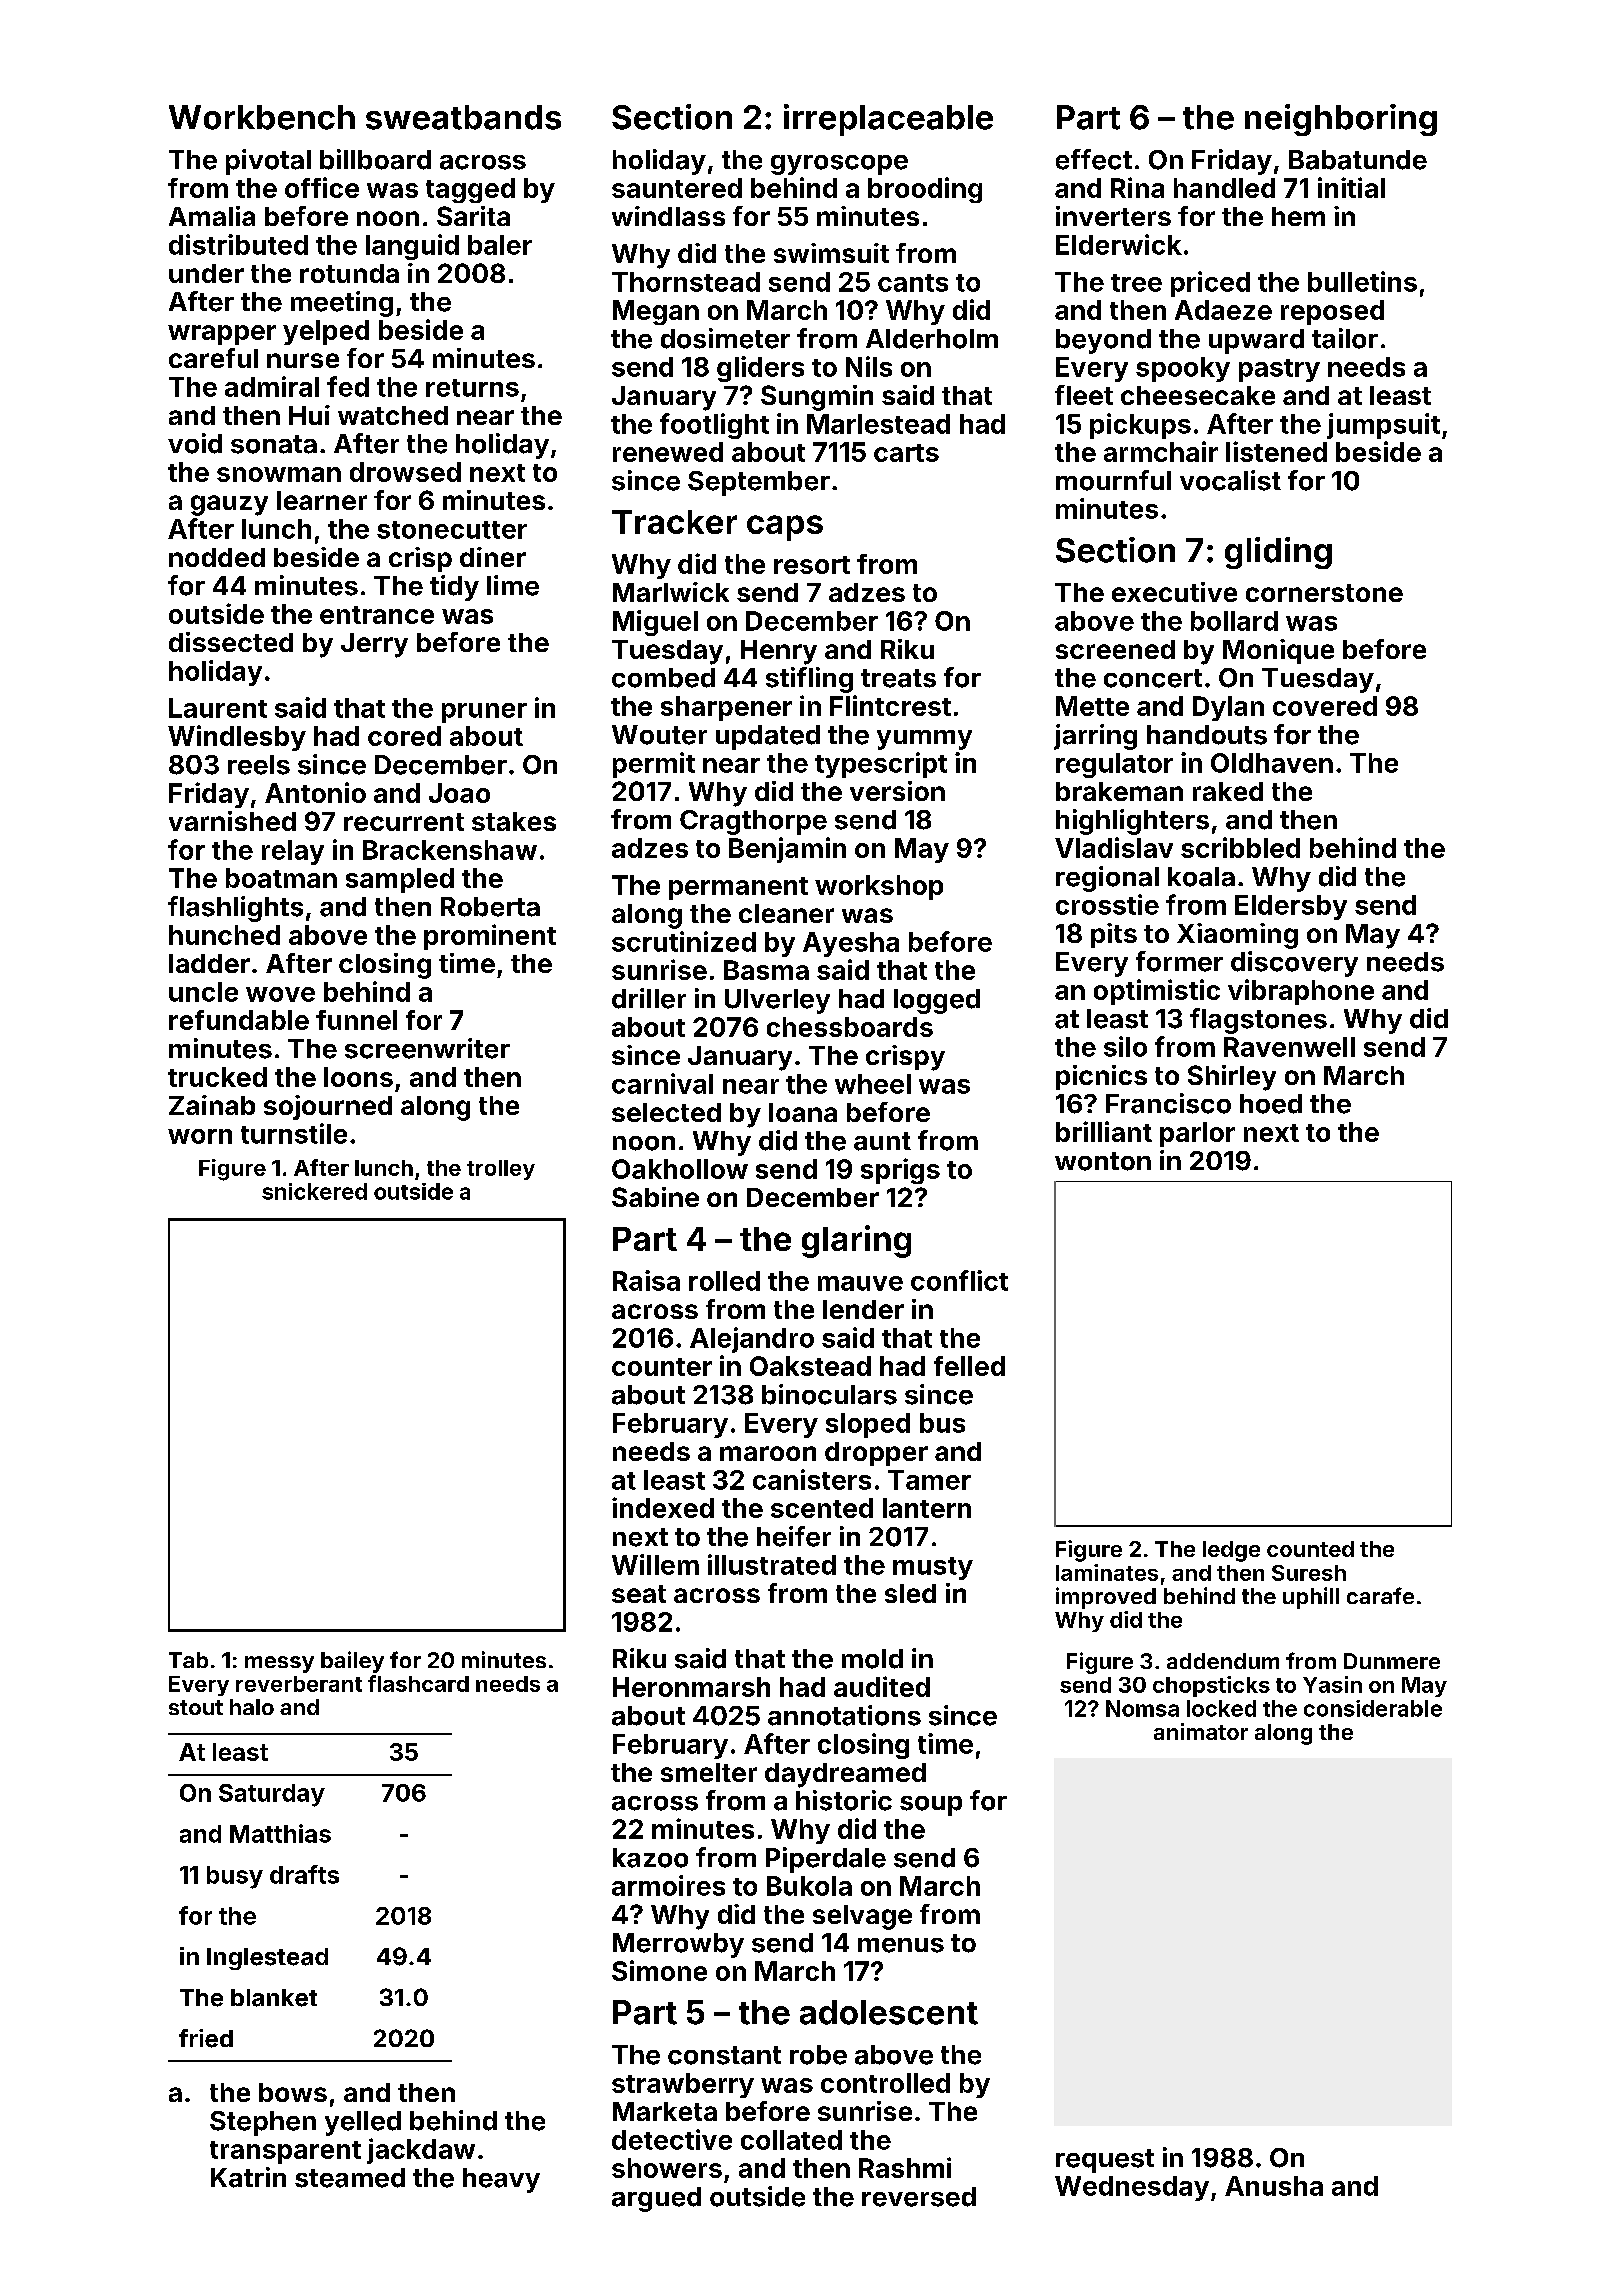 The image size is (1620, 2292). Describe the element at coordinates (839, 165) in the document. I see `gyroscope` at that location.
